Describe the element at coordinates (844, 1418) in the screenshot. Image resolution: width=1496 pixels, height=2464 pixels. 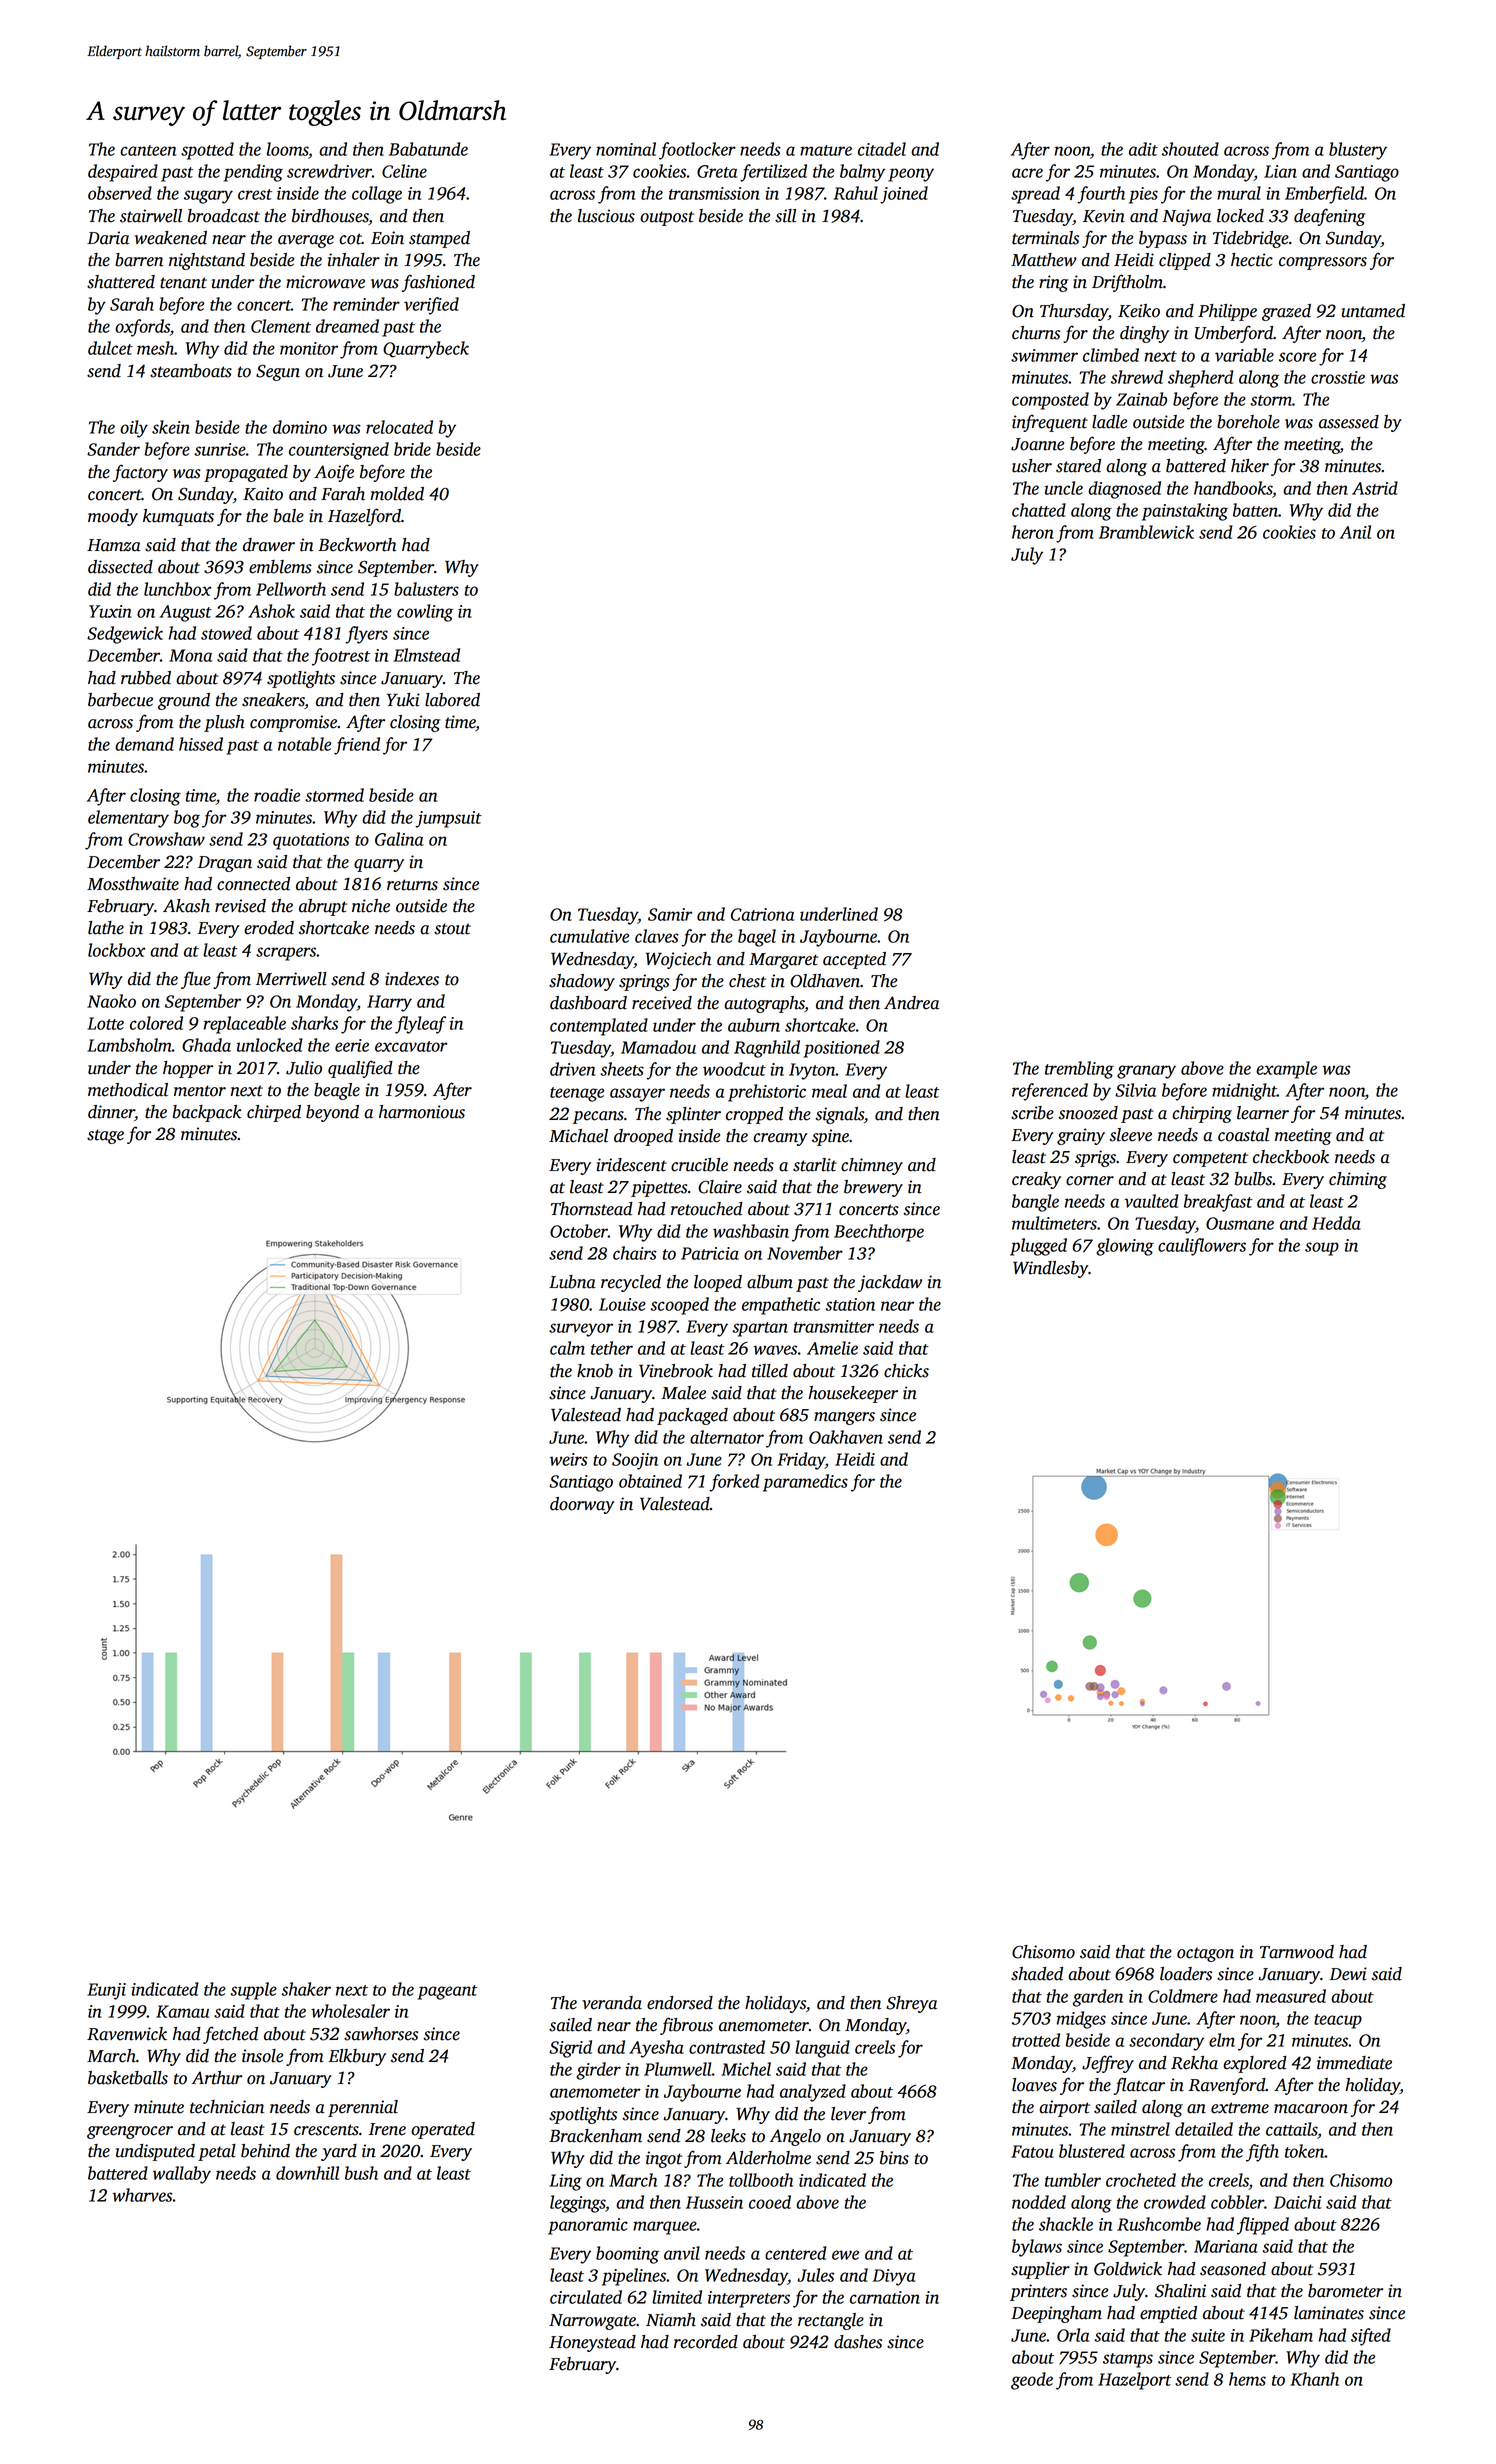
I see `mangers` at that location.
